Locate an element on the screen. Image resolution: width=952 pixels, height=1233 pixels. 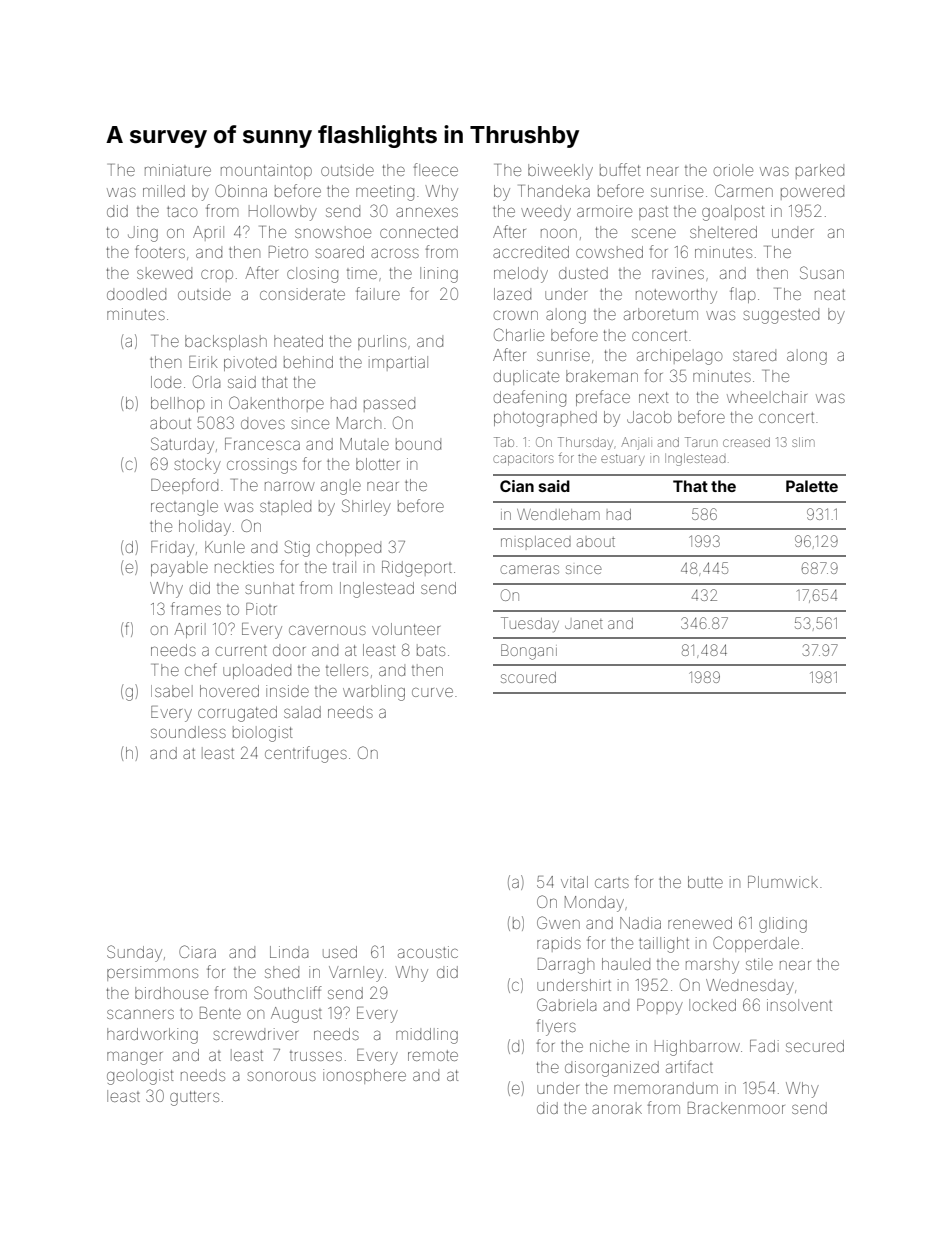
Stig is located at coordinates (297, 548).
